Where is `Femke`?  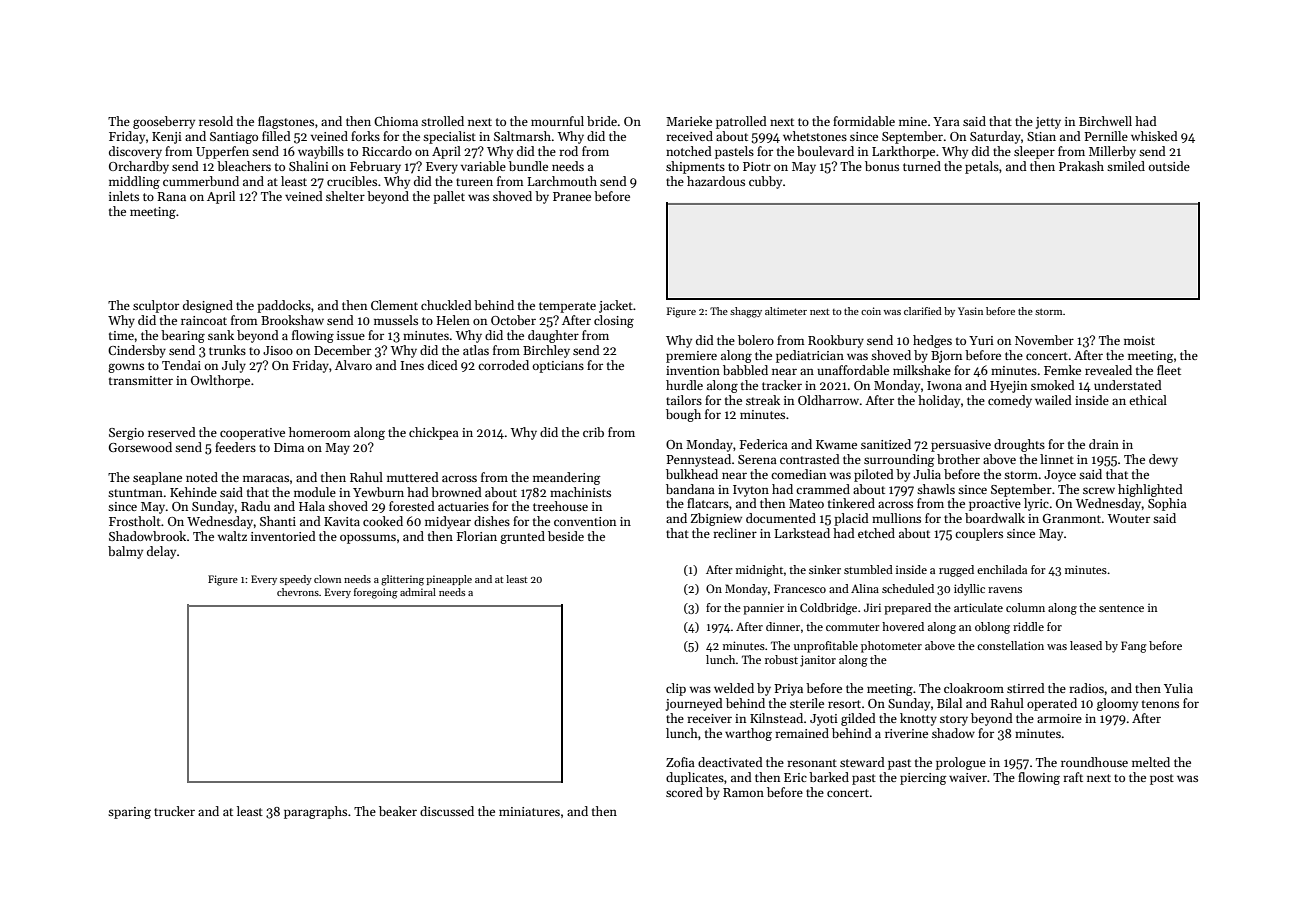 Femke is located at coordinates (1062, 370).
